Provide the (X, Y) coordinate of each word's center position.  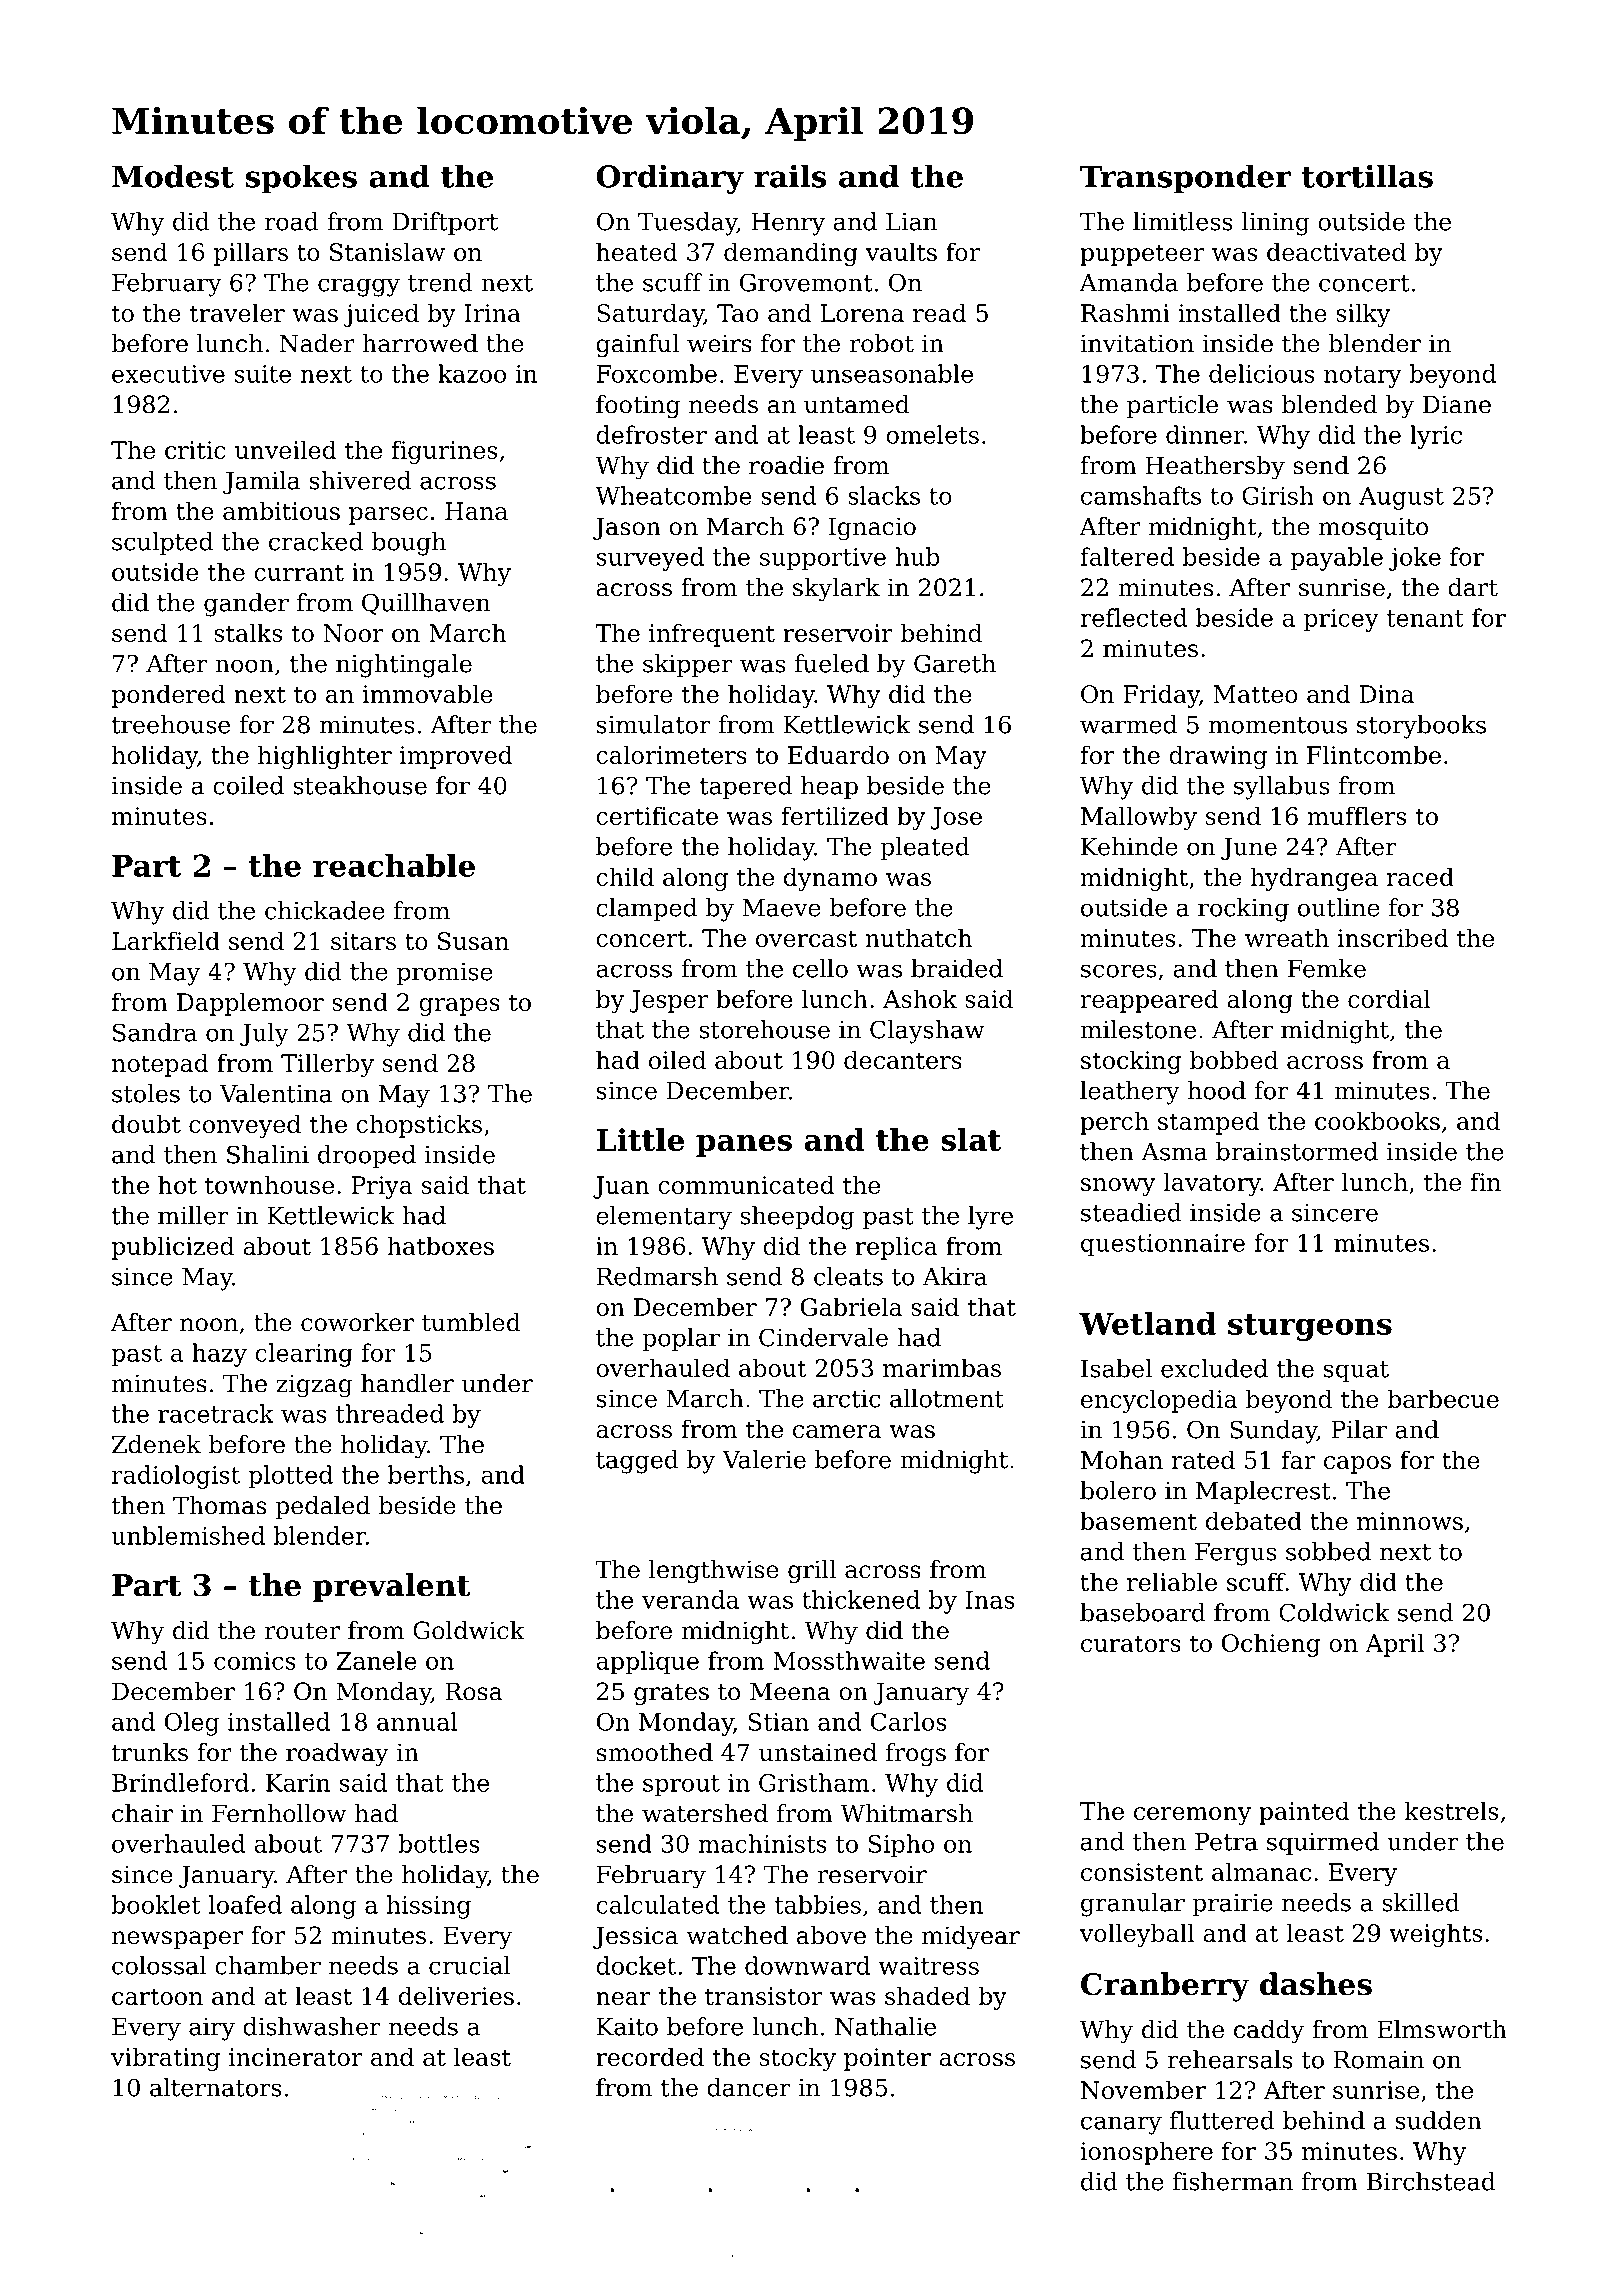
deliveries (456, 1995)
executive (168, 374)
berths (426, 1474)
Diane (1457, 404)
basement (1138, 1520)
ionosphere (1146, 2153)
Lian (911, 222)
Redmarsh (657, 1276)
